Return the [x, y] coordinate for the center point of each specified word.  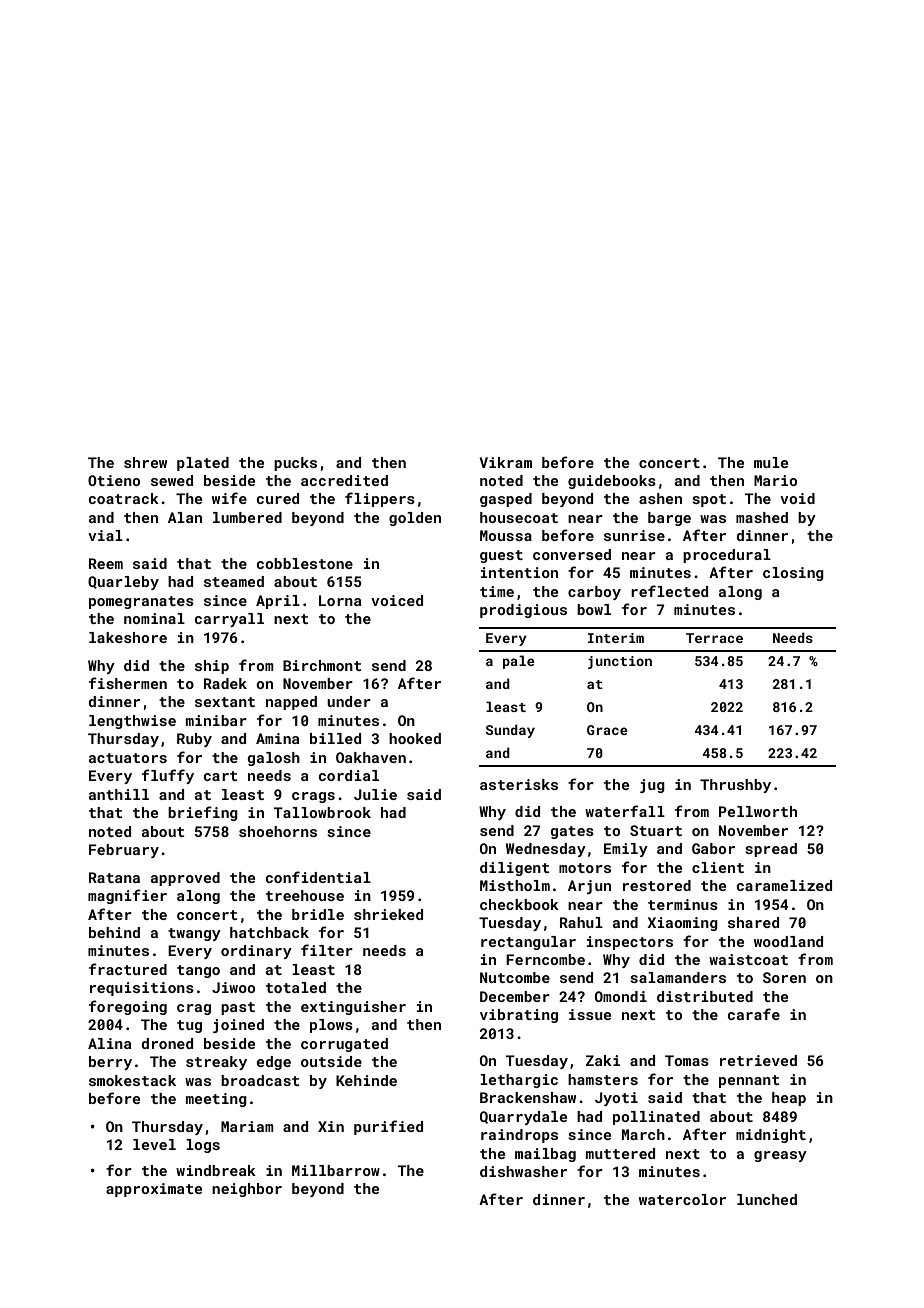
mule [771, 462]
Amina [277, 738]
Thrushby [735, 786]
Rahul [581, 922]
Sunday [510, 731]
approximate [154, 1190]
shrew [145, 462]
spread [771, 850]
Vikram [506, 462]
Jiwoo [233, 987]
